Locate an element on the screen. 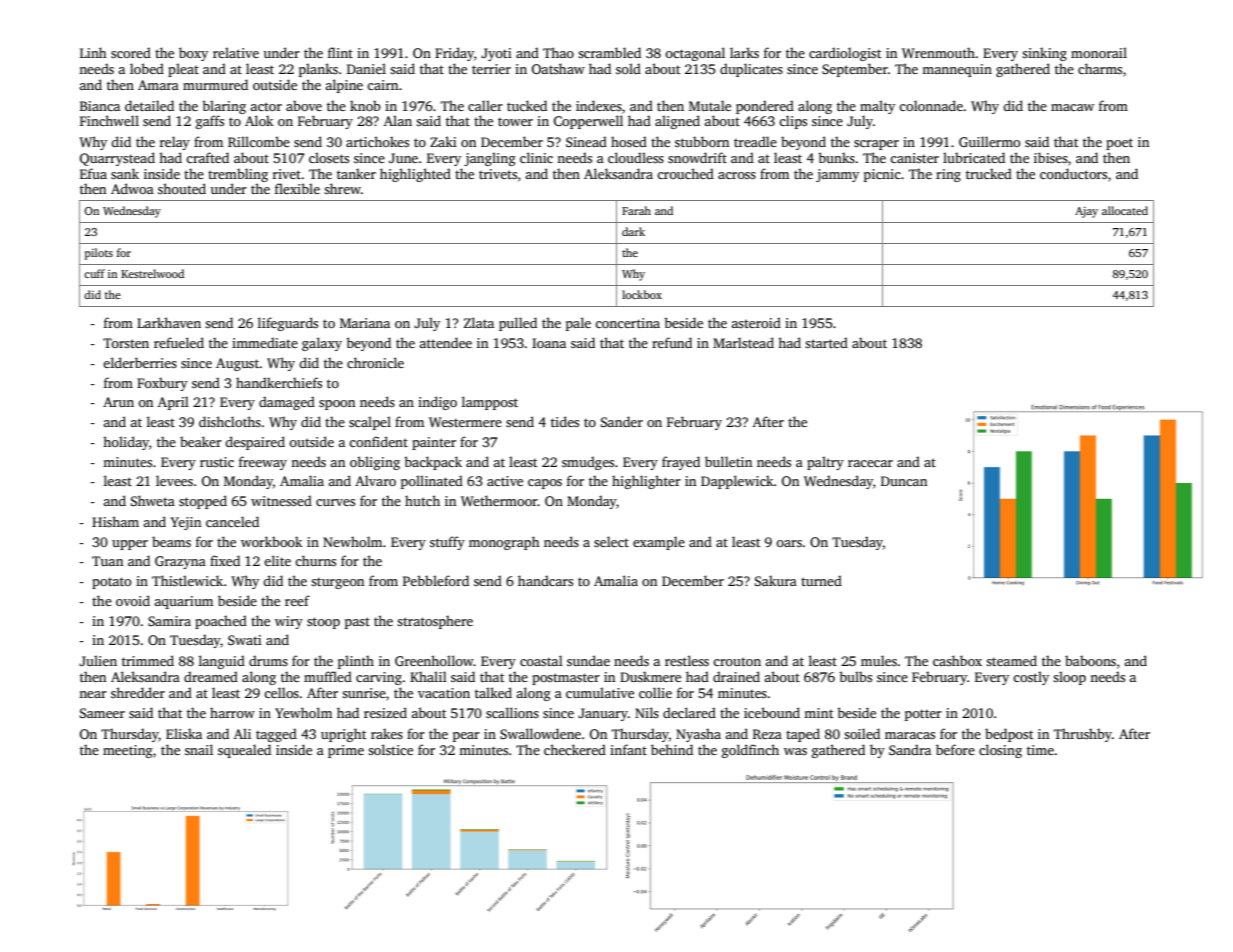 This screenshot has height=952, width=1233. Wrenmouth is located at coordinates (938, 52).
